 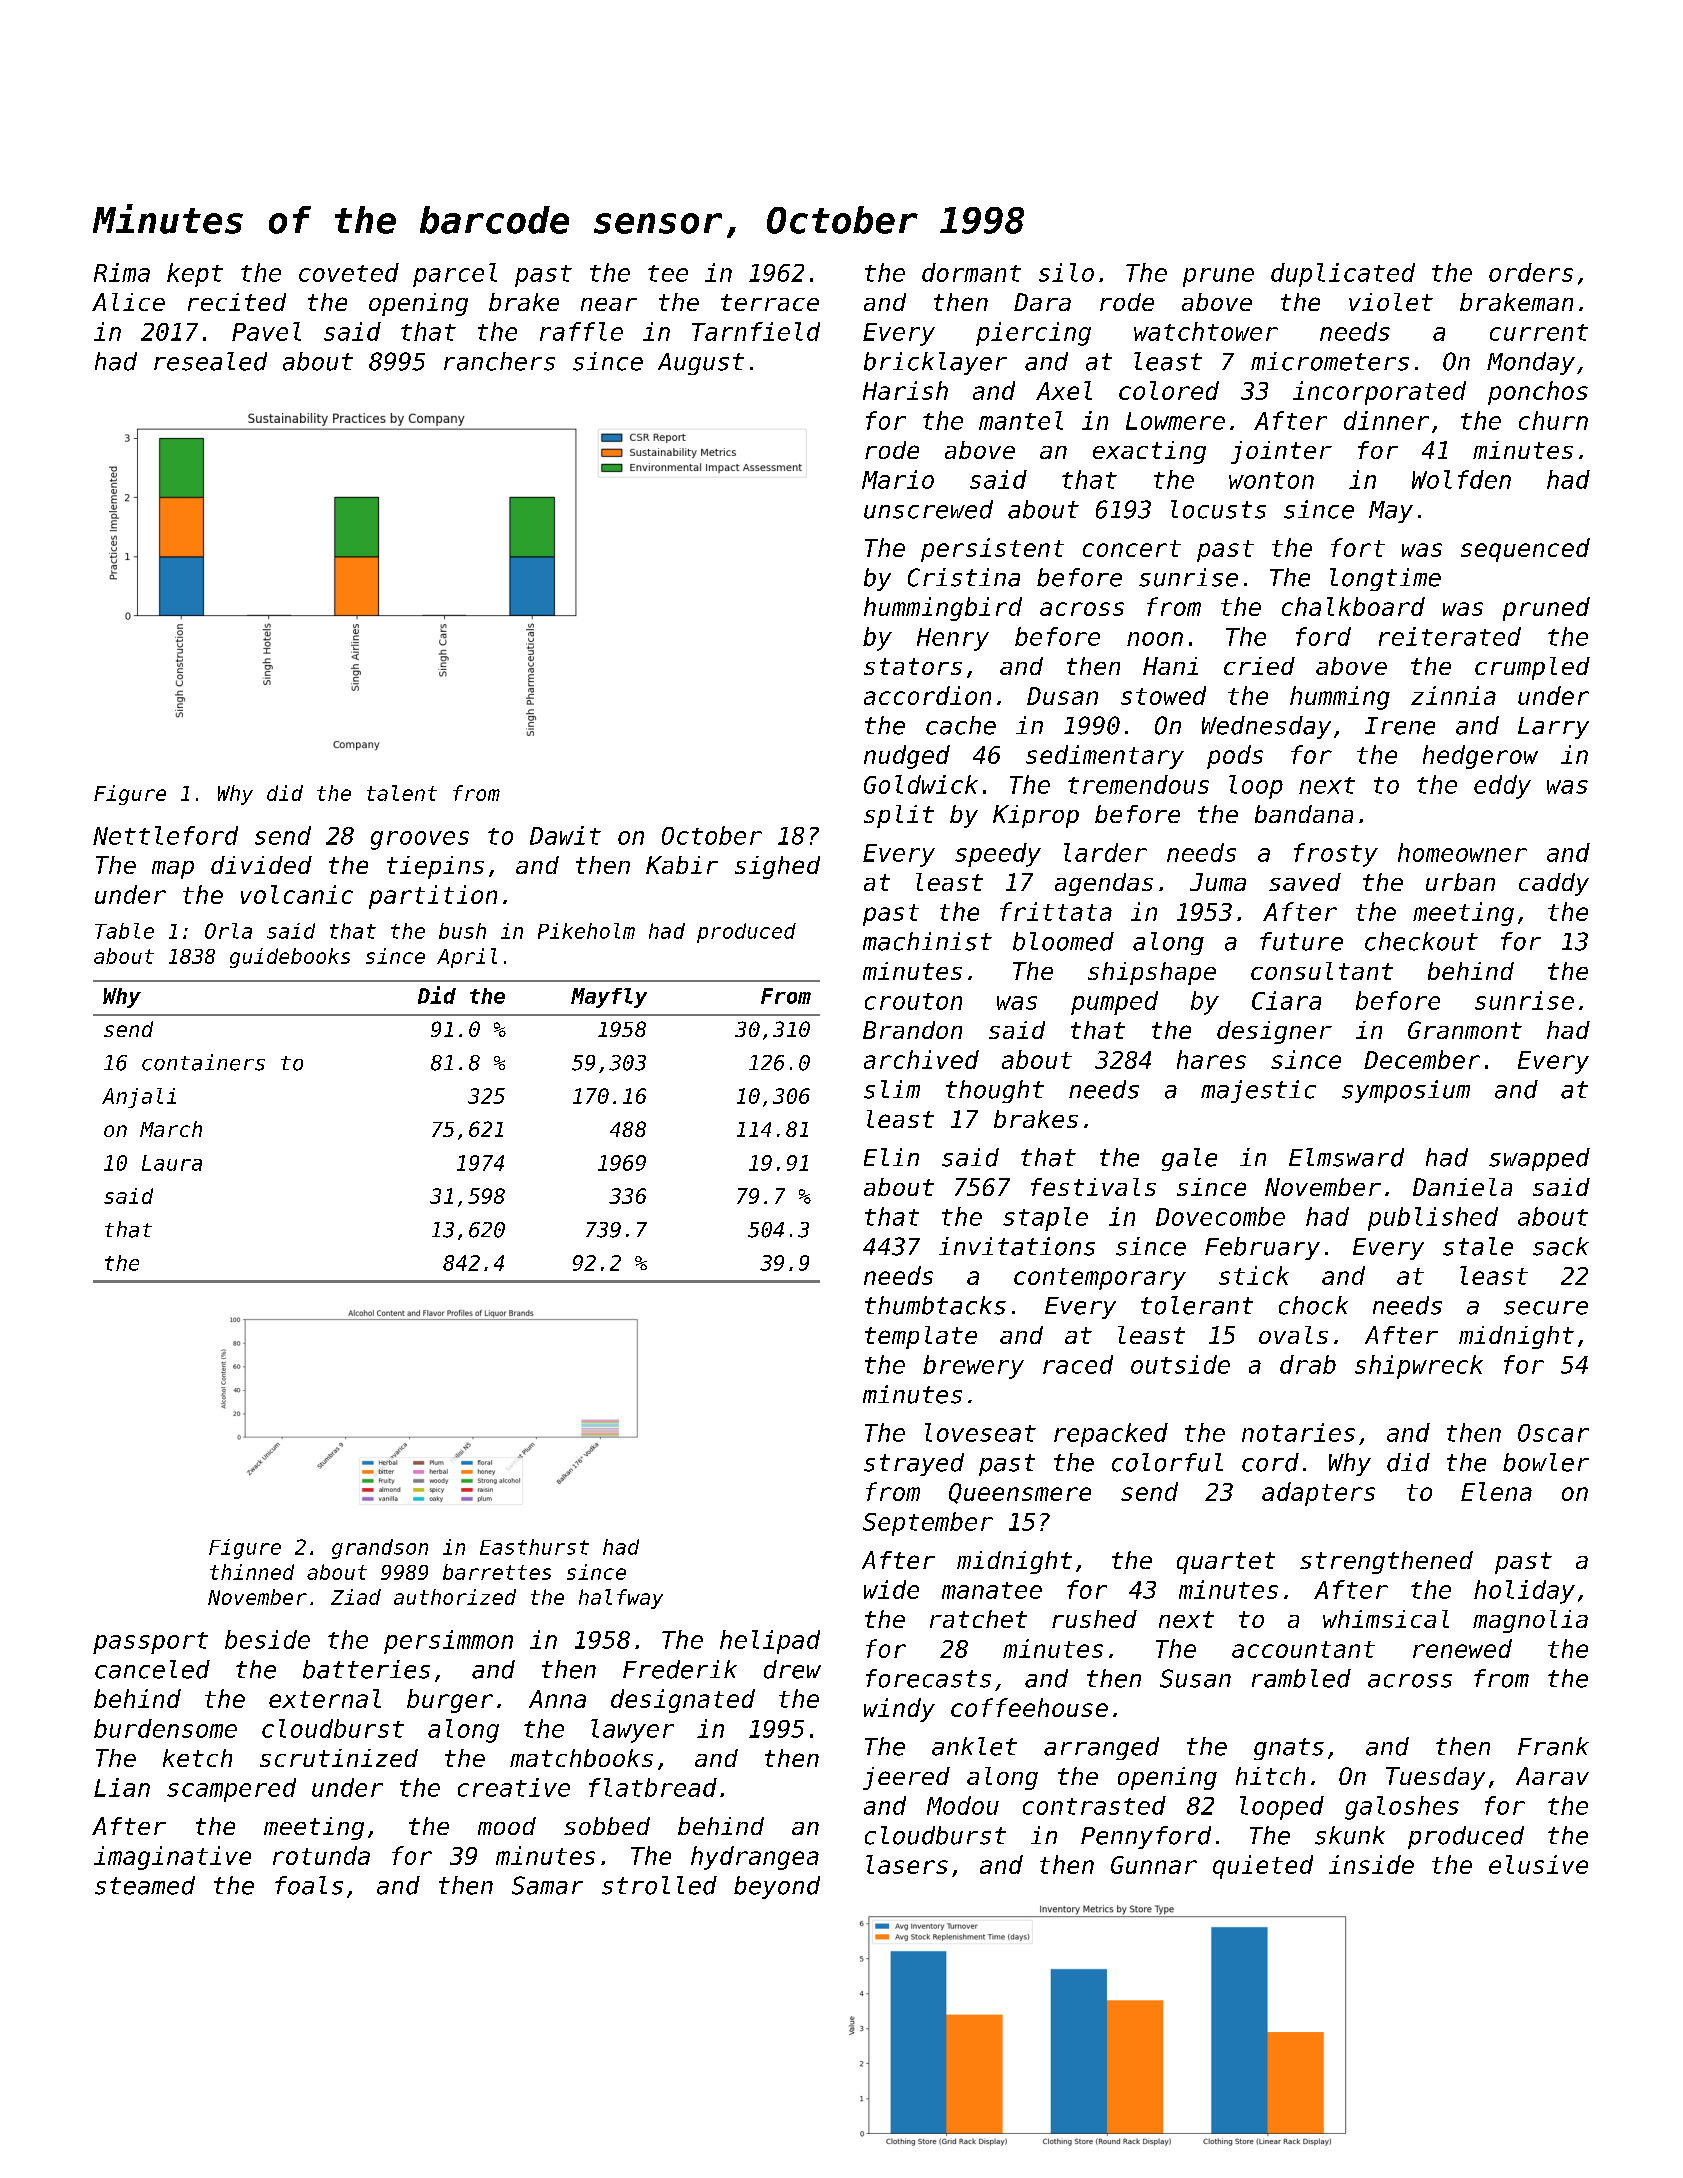 What do you see at coordinates (907, 1864) in the page?
I see `lasers` at bounding box center [907, 1864].
